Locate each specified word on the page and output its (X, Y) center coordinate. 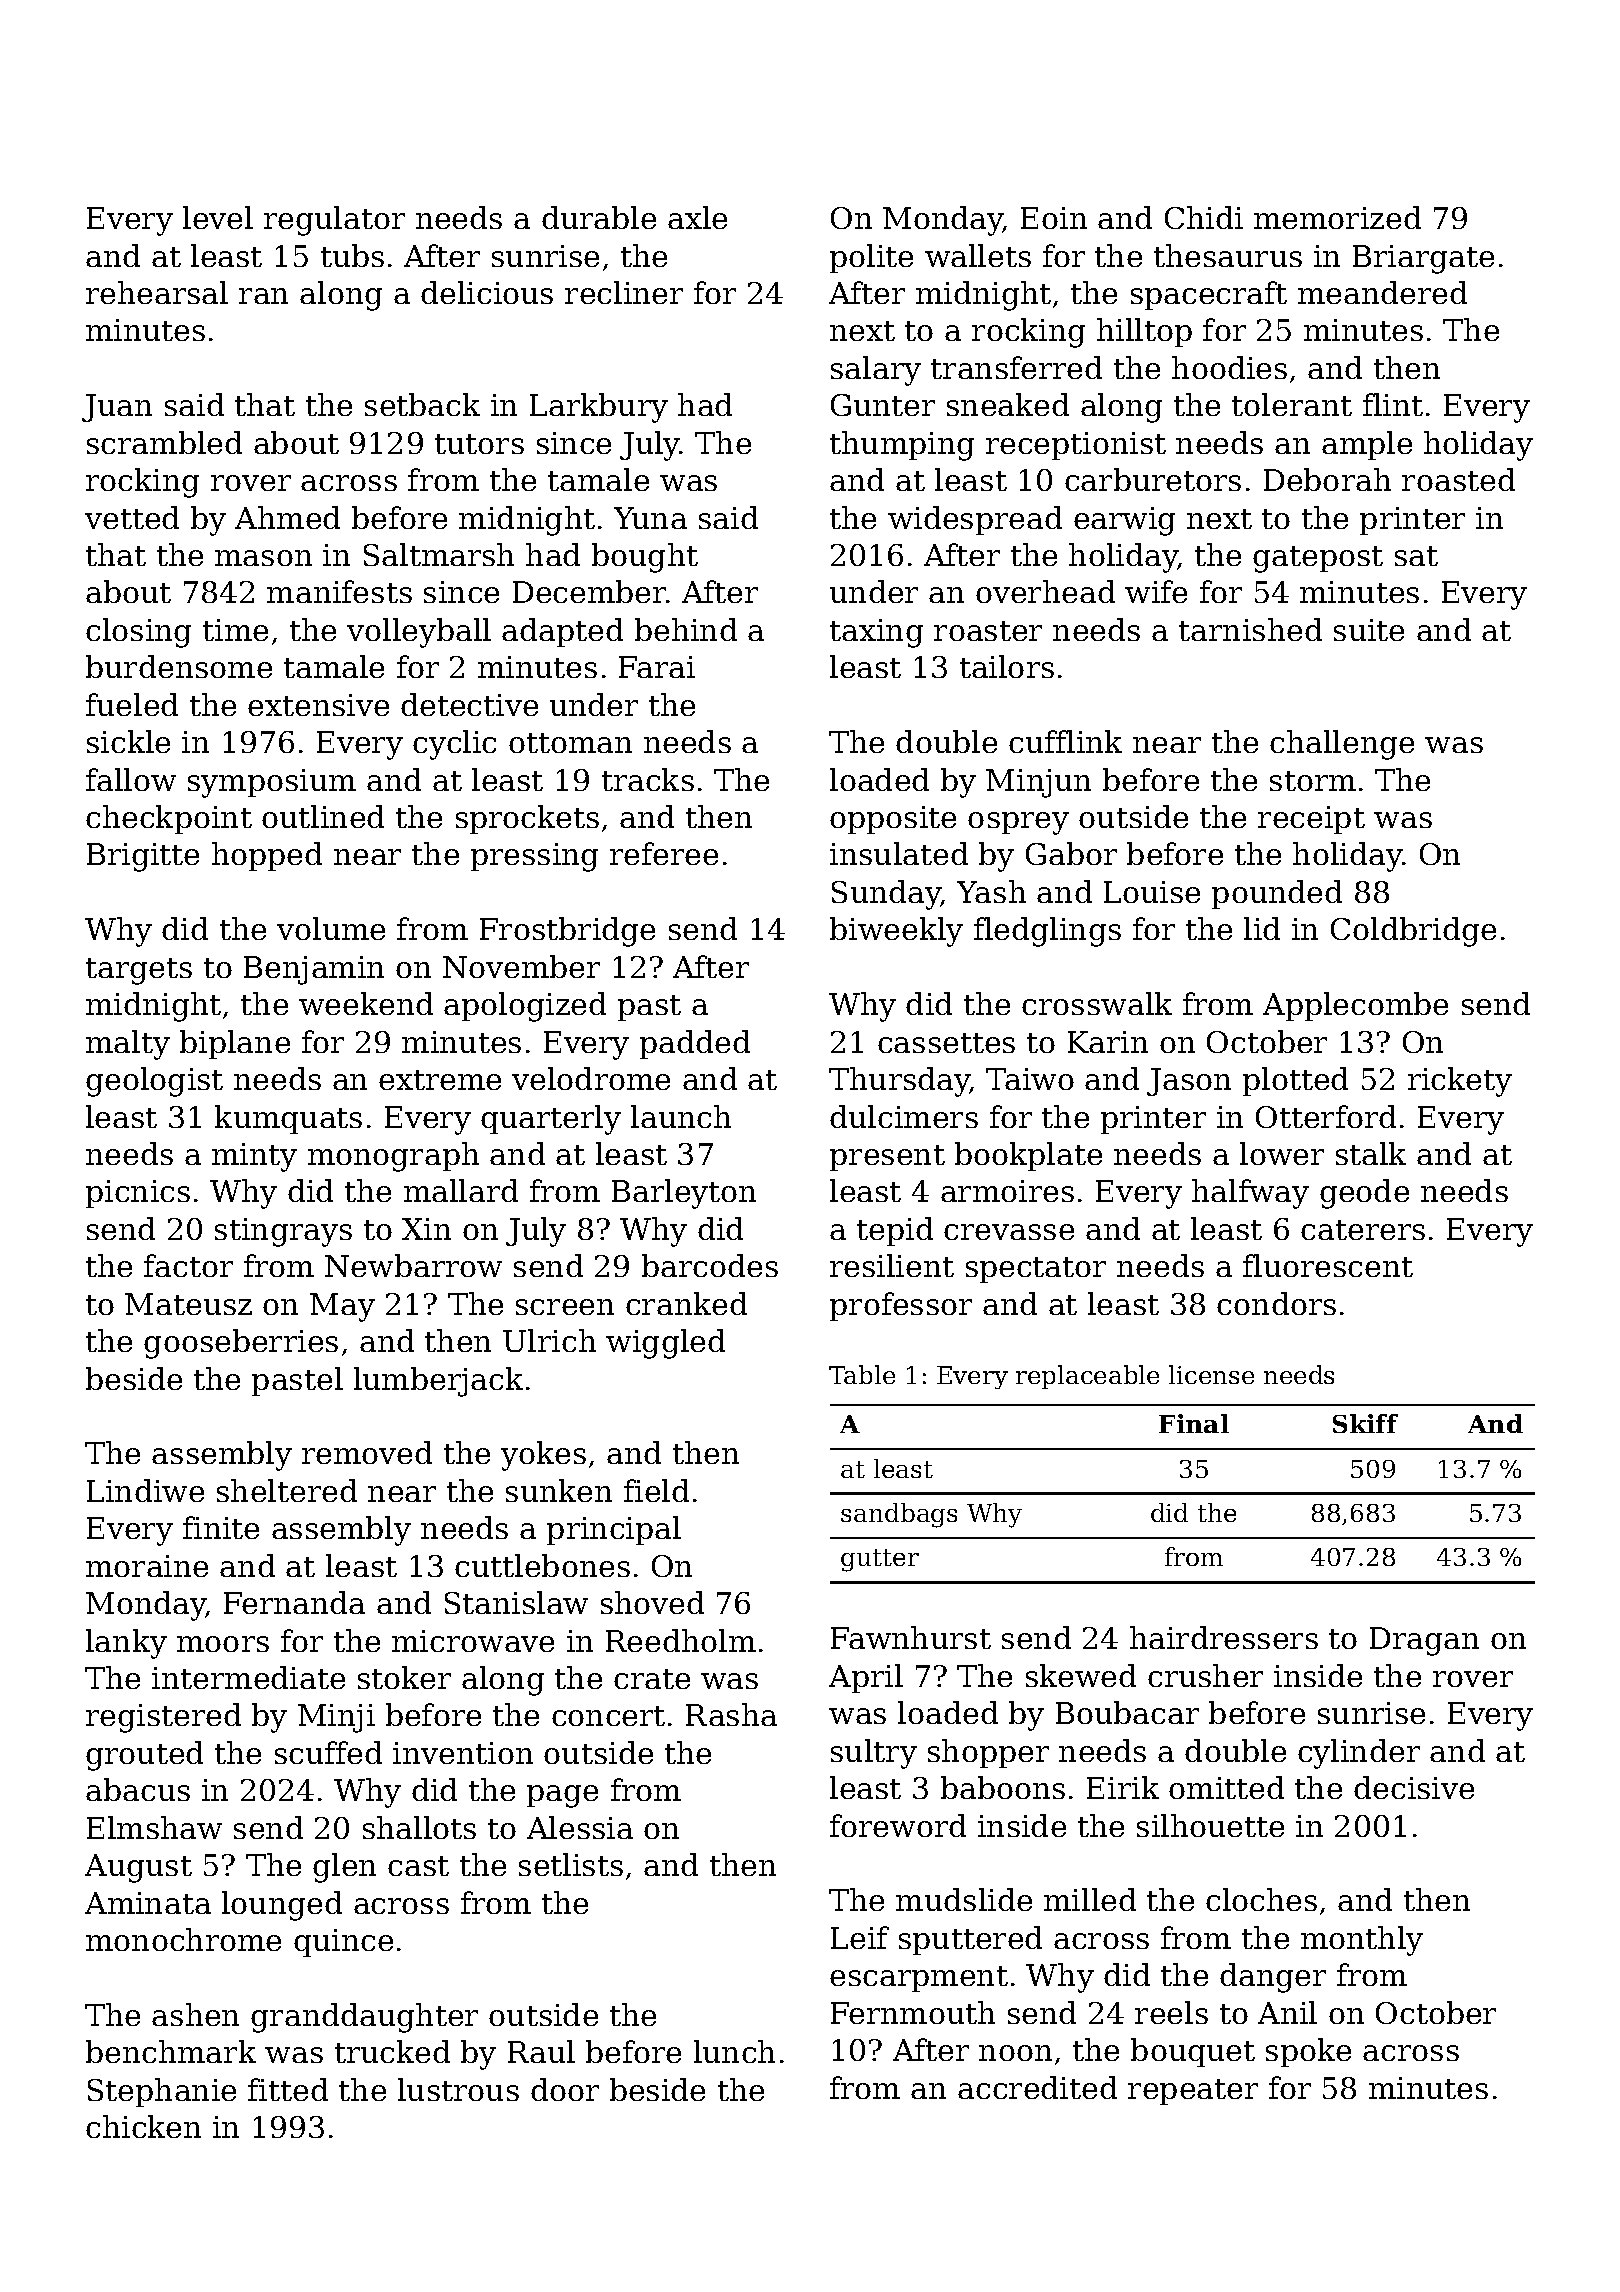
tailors (1007, 666)
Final (1194, 1423)
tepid (895, 1231)
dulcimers (904, 1116)
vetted (132, 517)
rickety (1460, 1082)
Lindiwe (145, 1490)
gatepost (1318, 559)
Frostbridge (567, 932)
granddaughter (364, 2018)
